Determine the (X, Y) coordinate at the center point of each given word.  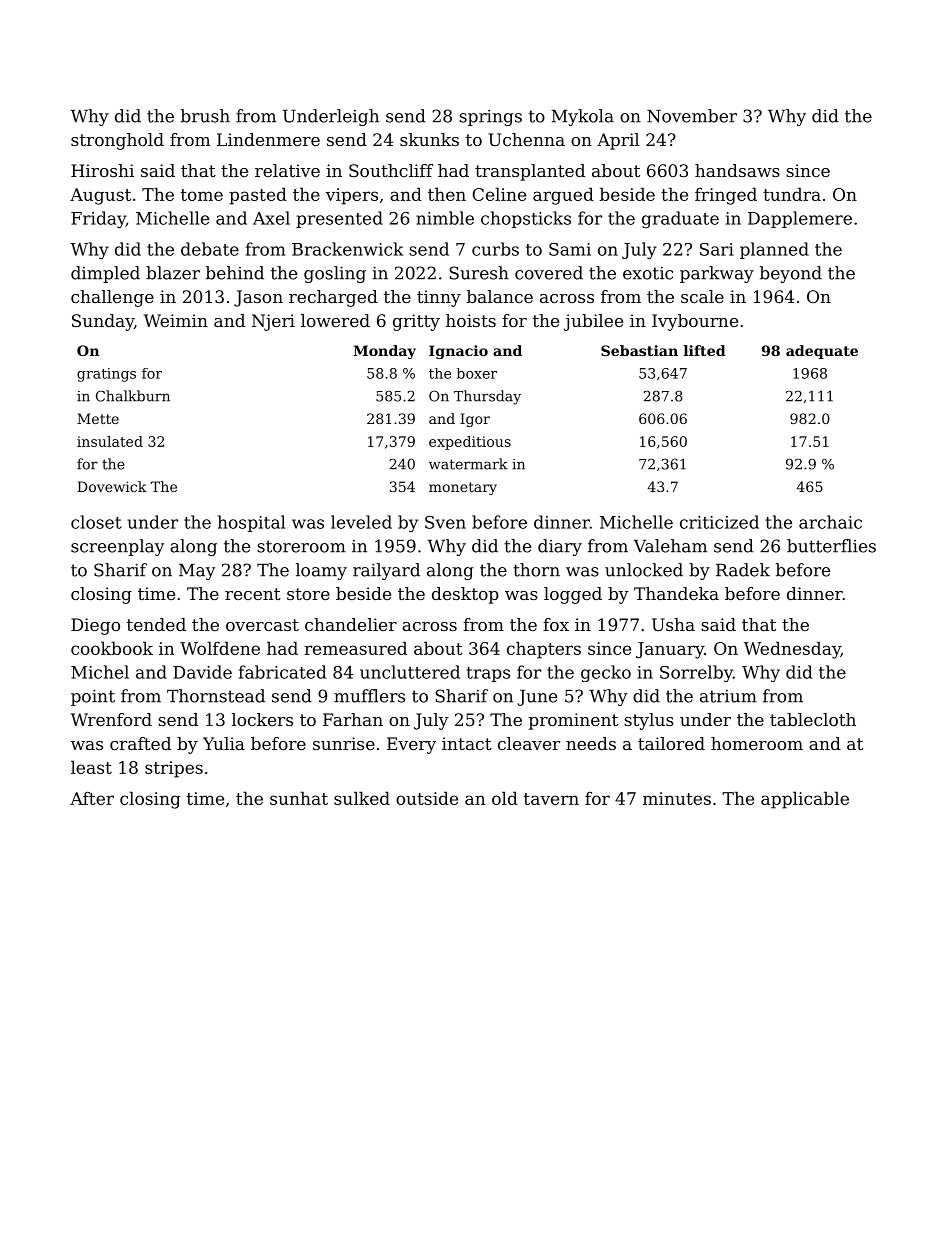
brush (205, 116)
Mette (98, 418)
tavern (551, 799)
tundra (792, 194)
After (92, 798)
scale (702, 296)
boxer (477, 373)
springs (490, 118)
